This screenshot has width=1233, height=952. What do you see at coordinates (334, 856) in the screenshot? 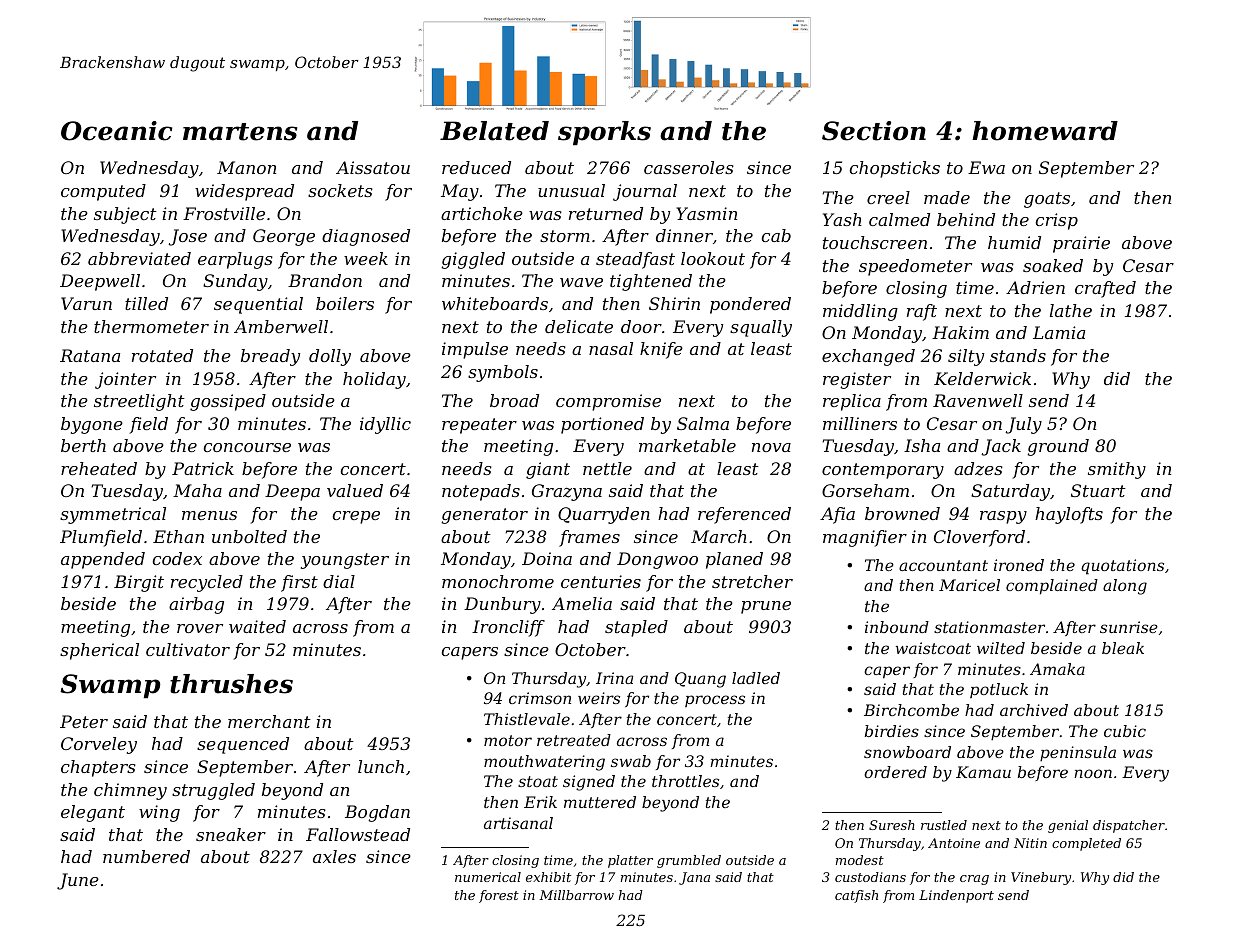
I see `axles` at bounding box center [334, 856].
